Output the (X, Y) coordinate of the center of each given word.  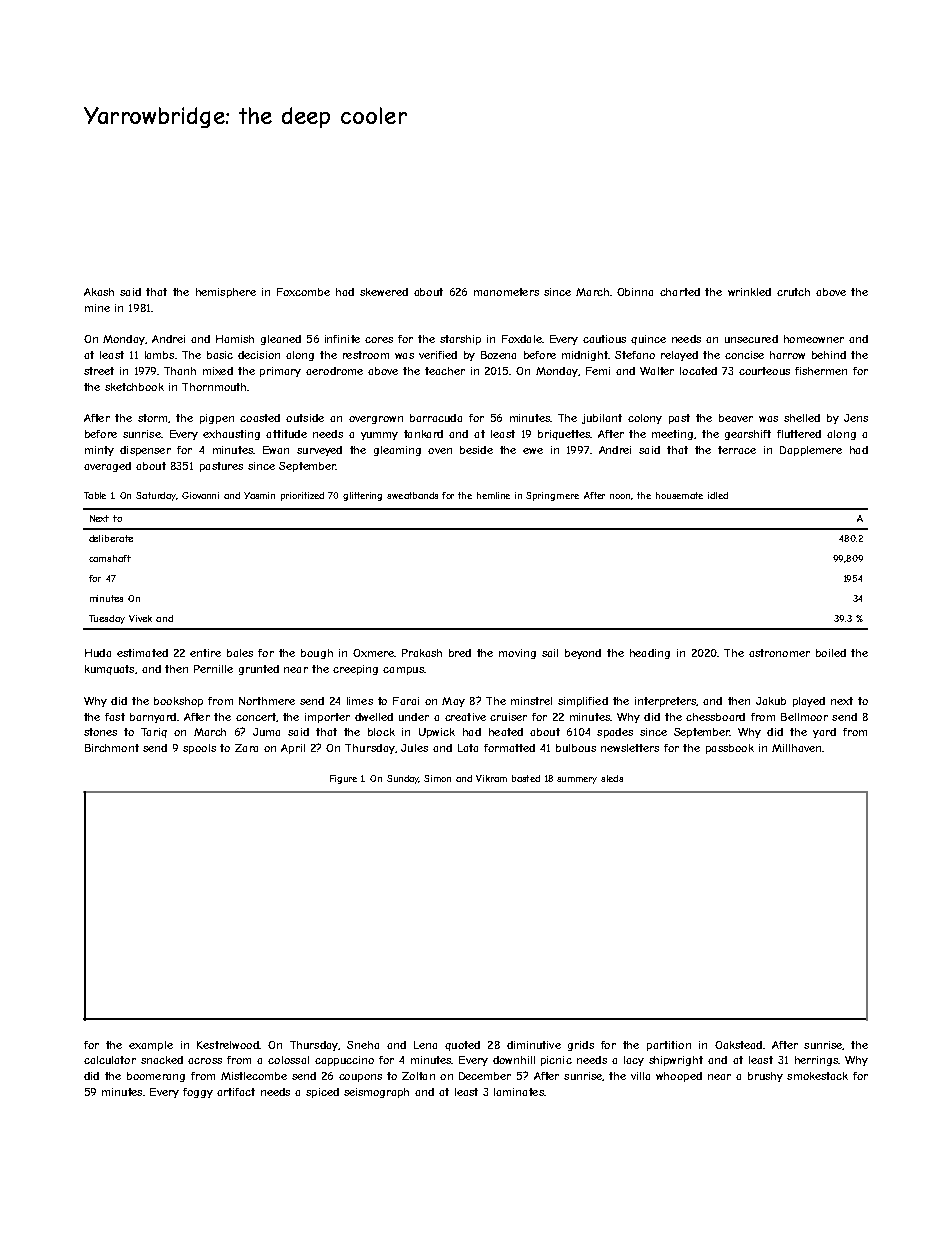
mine (97, 308)
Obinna (635, 292)
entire (205, 653)
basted (526, 778)
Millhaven (796, 748)
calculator (110, 1060)
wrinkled (749, 292)
